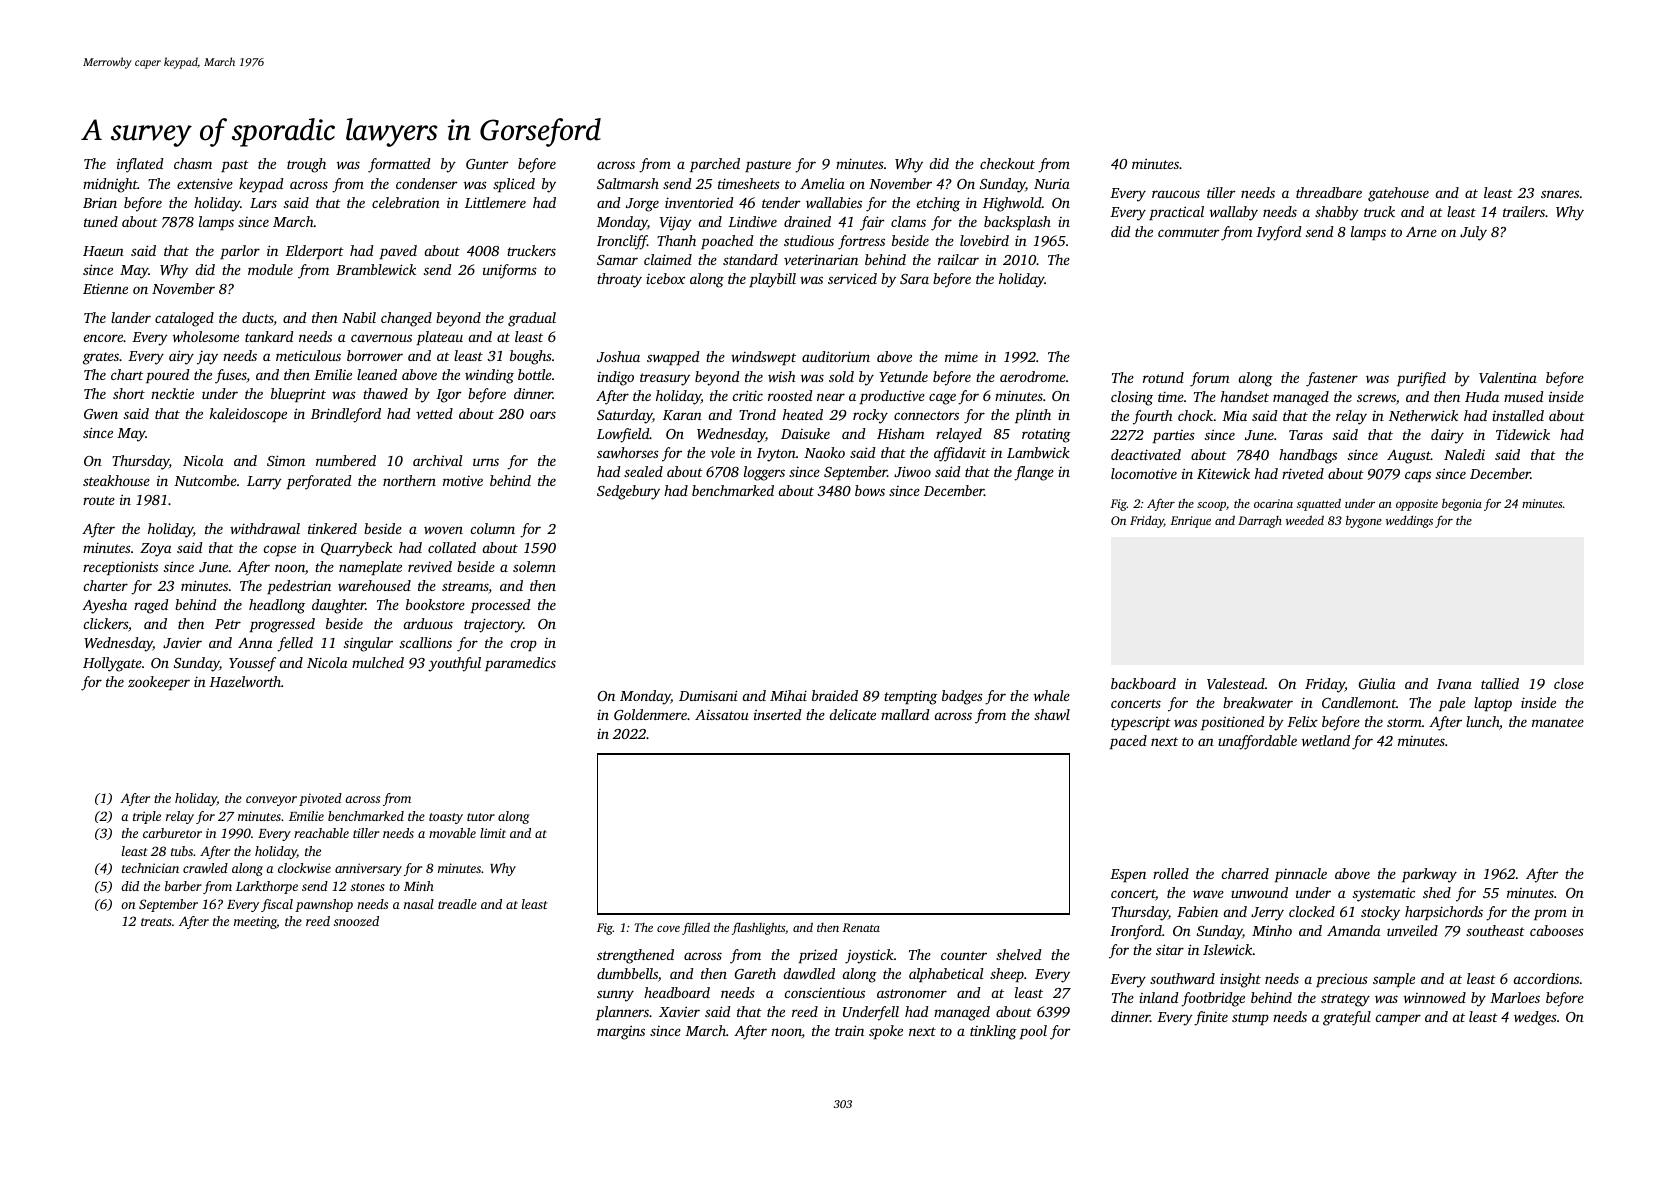  Describe the element at coordinates (1377, 683) in the screenshot. I see `Giulia` at that location.
